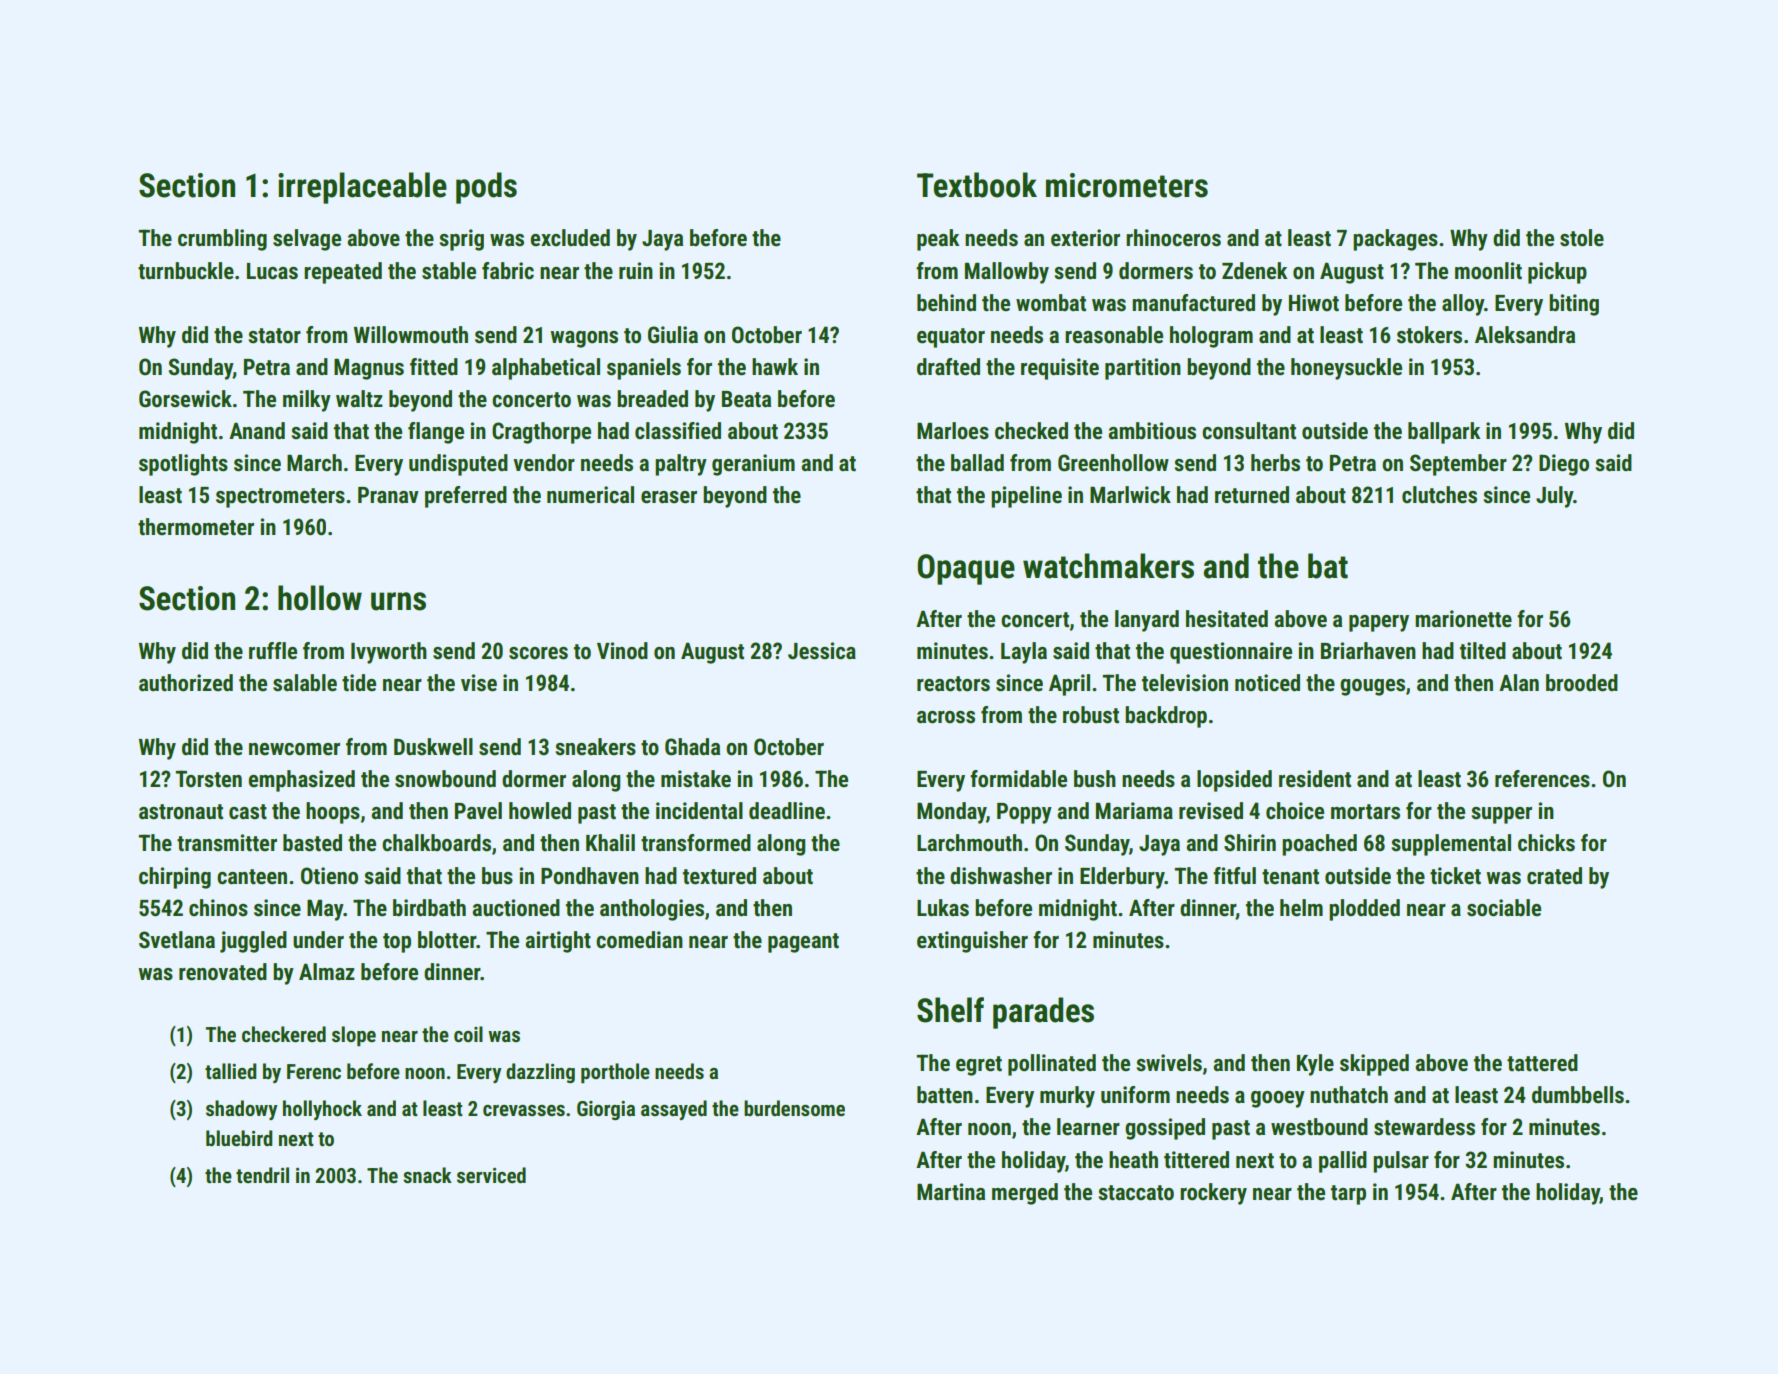  Describe the element at coordinates (1127, 185) in the screenshot. I see `micrometers` at that location.
